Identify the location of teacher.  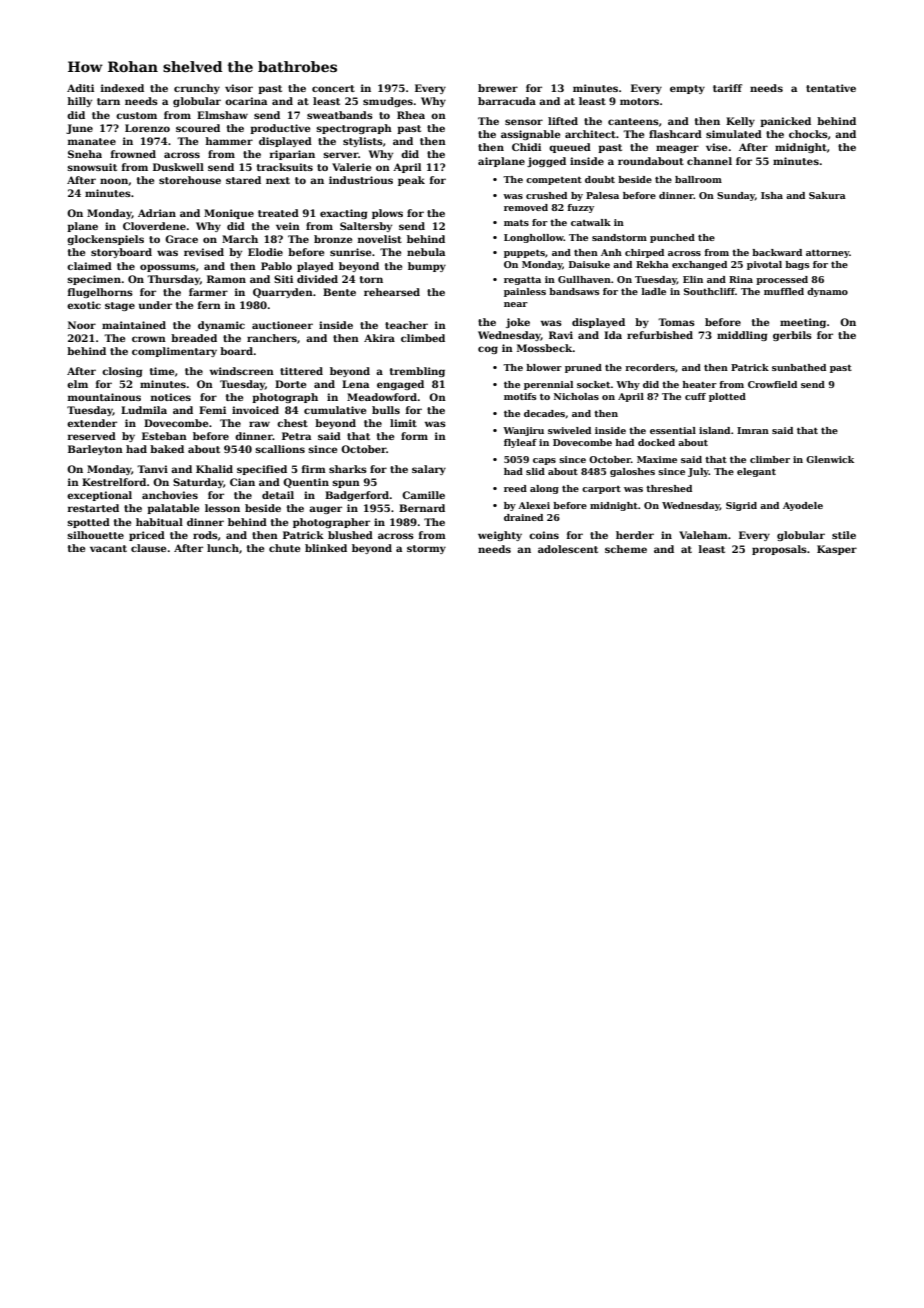
(406, 325).
